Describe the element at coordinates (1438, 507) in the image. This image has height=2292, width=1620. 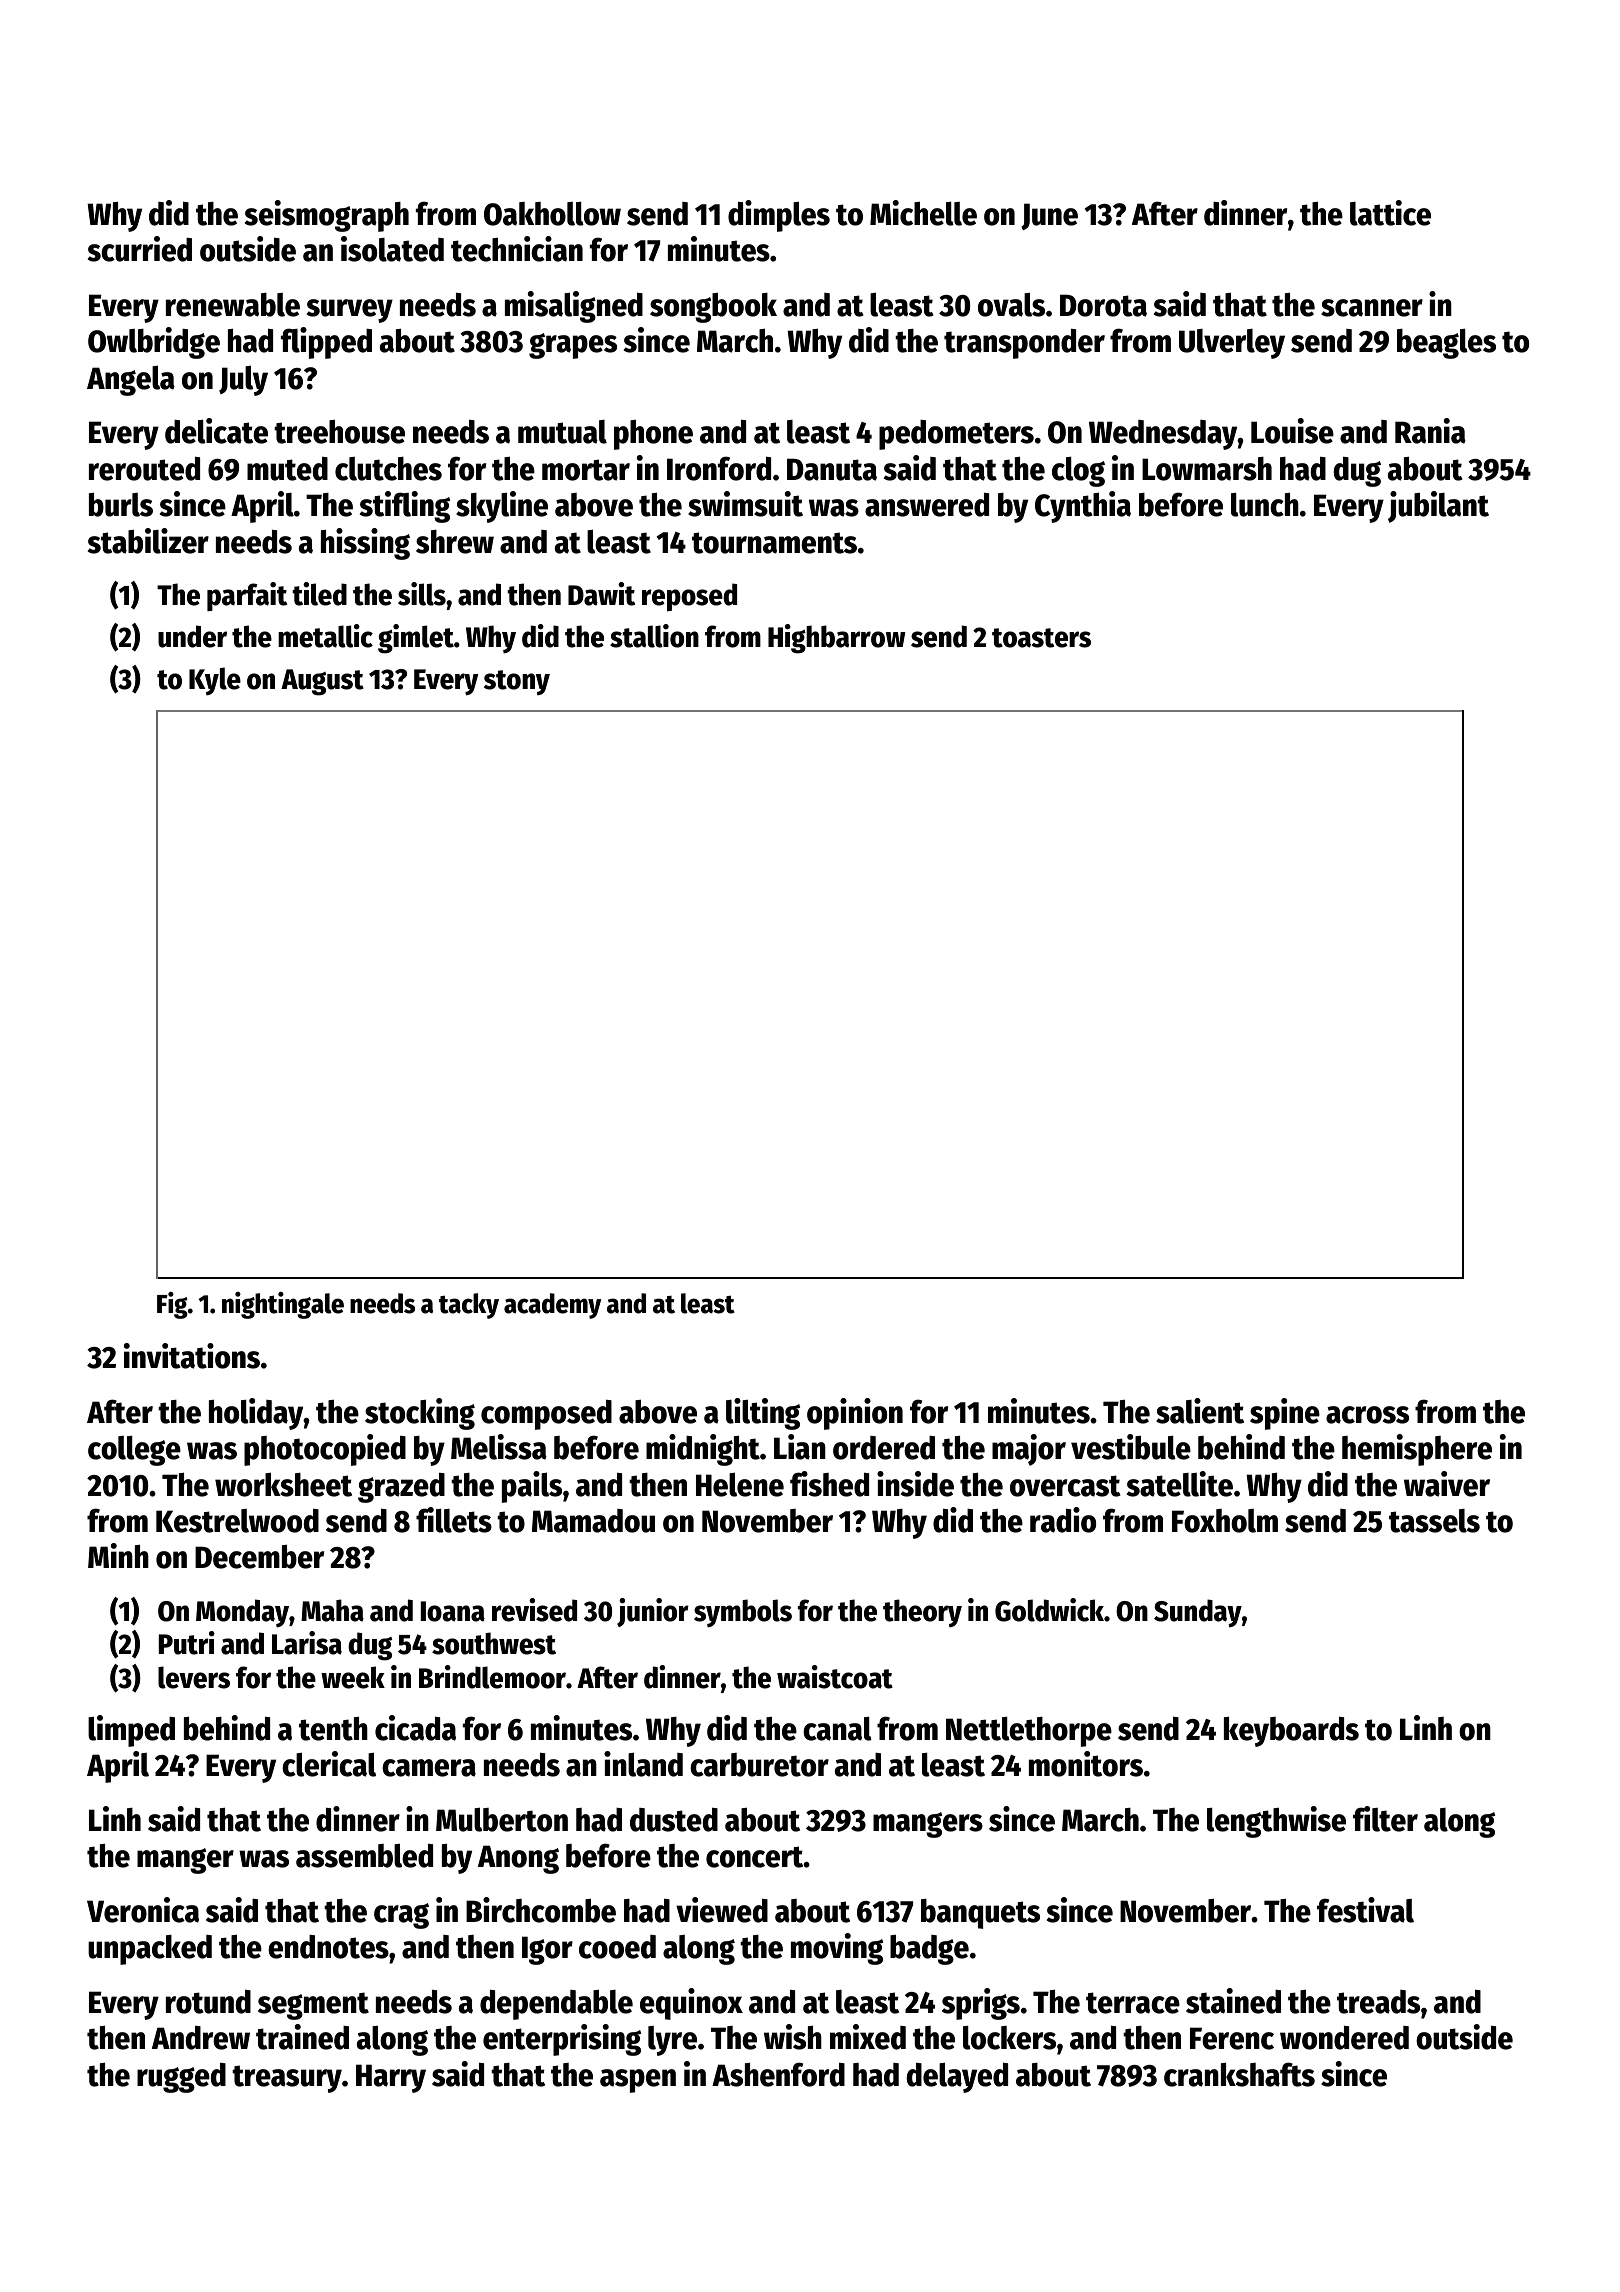
I see `jubilant` at that location.
